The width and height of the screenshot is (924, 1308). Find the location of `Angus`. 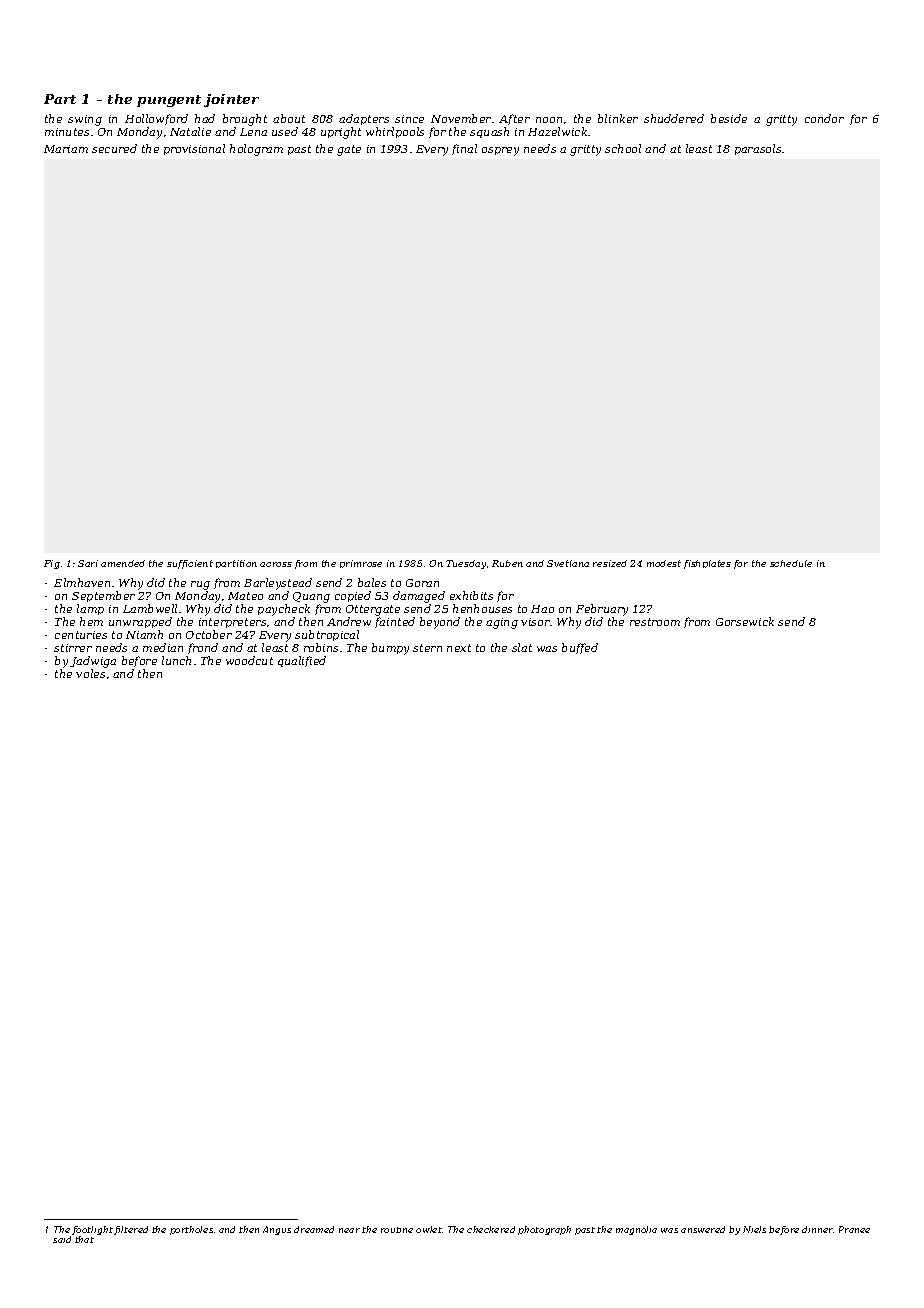

Angus is located at coordinates (277, 1230).
